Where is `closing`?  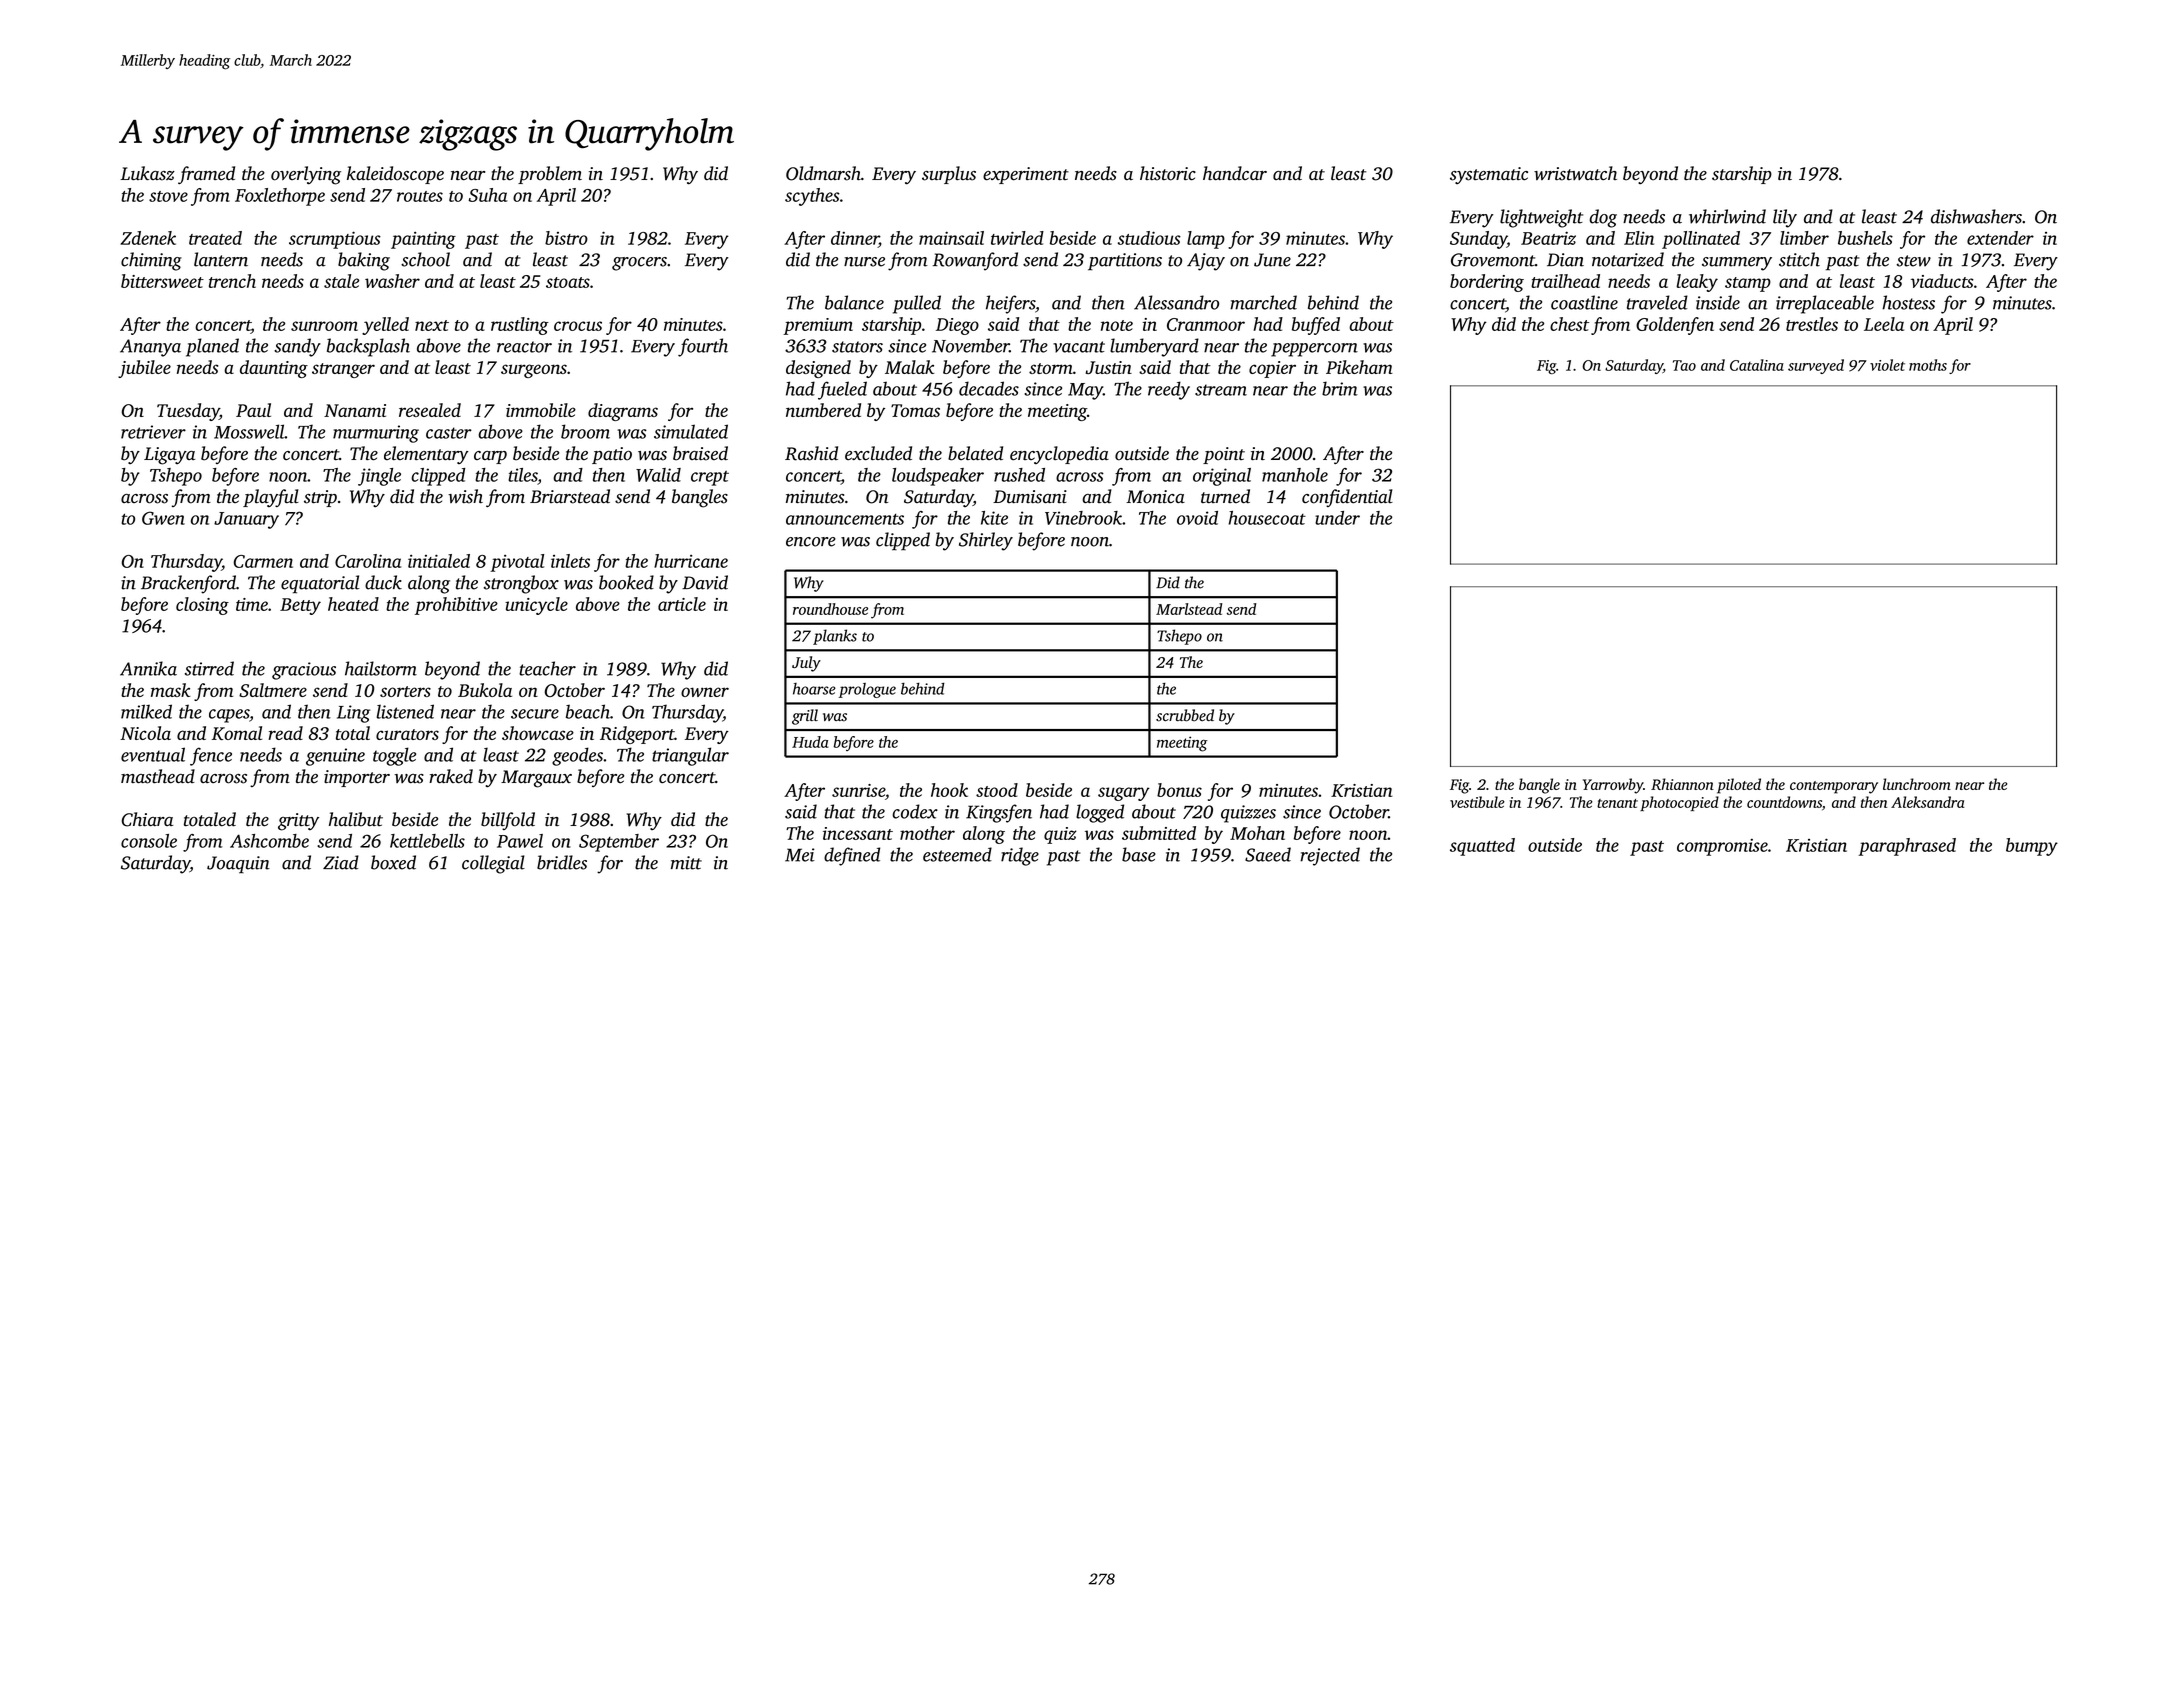 closing is located at coordinates (202, 606).
